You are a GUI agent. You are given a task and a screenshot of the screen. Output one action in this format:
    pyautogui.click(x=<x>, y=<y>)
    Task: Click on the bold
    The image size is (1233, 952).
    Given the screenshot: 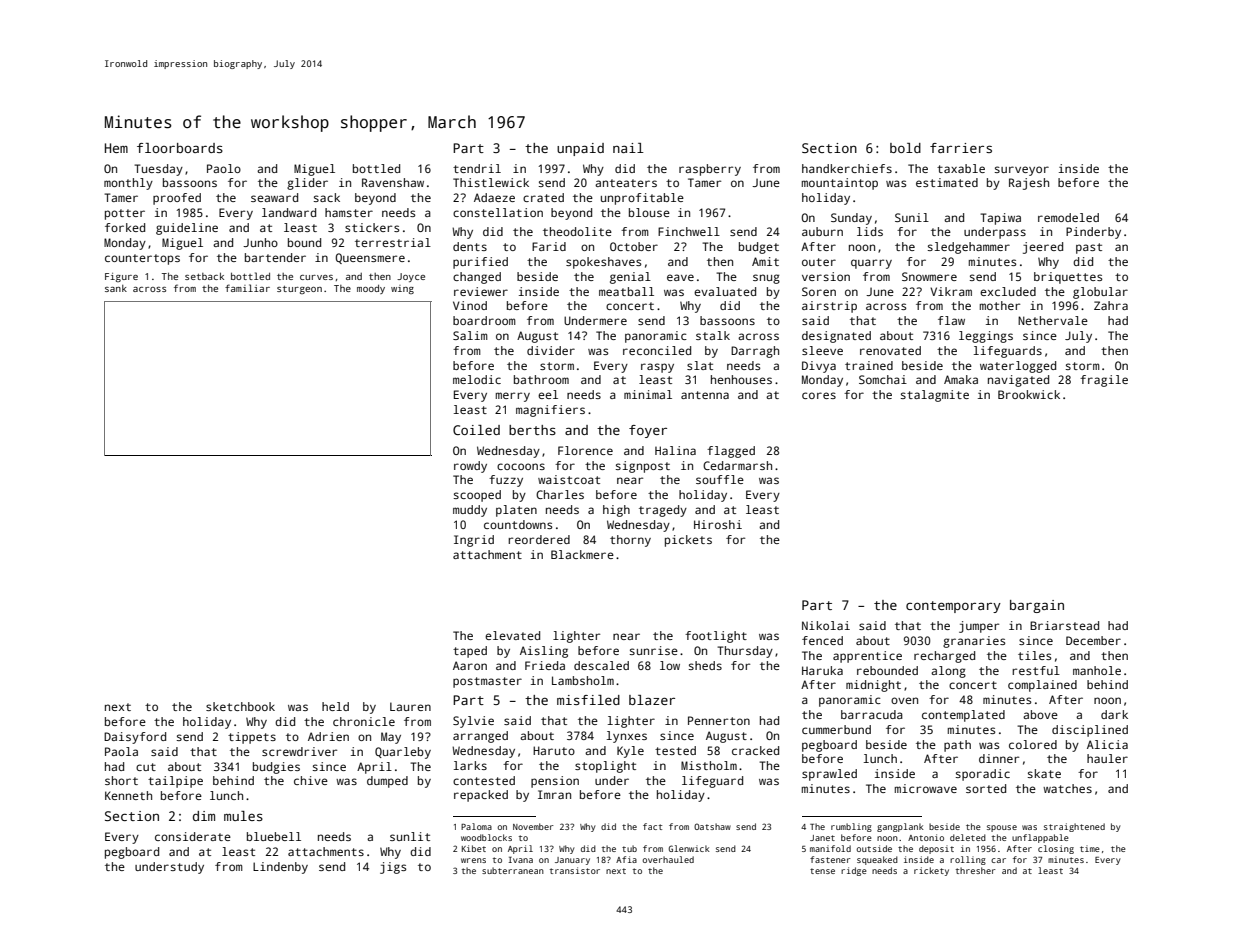 What is the action you would take?
    pyautogui.click(x=905, y=148)
